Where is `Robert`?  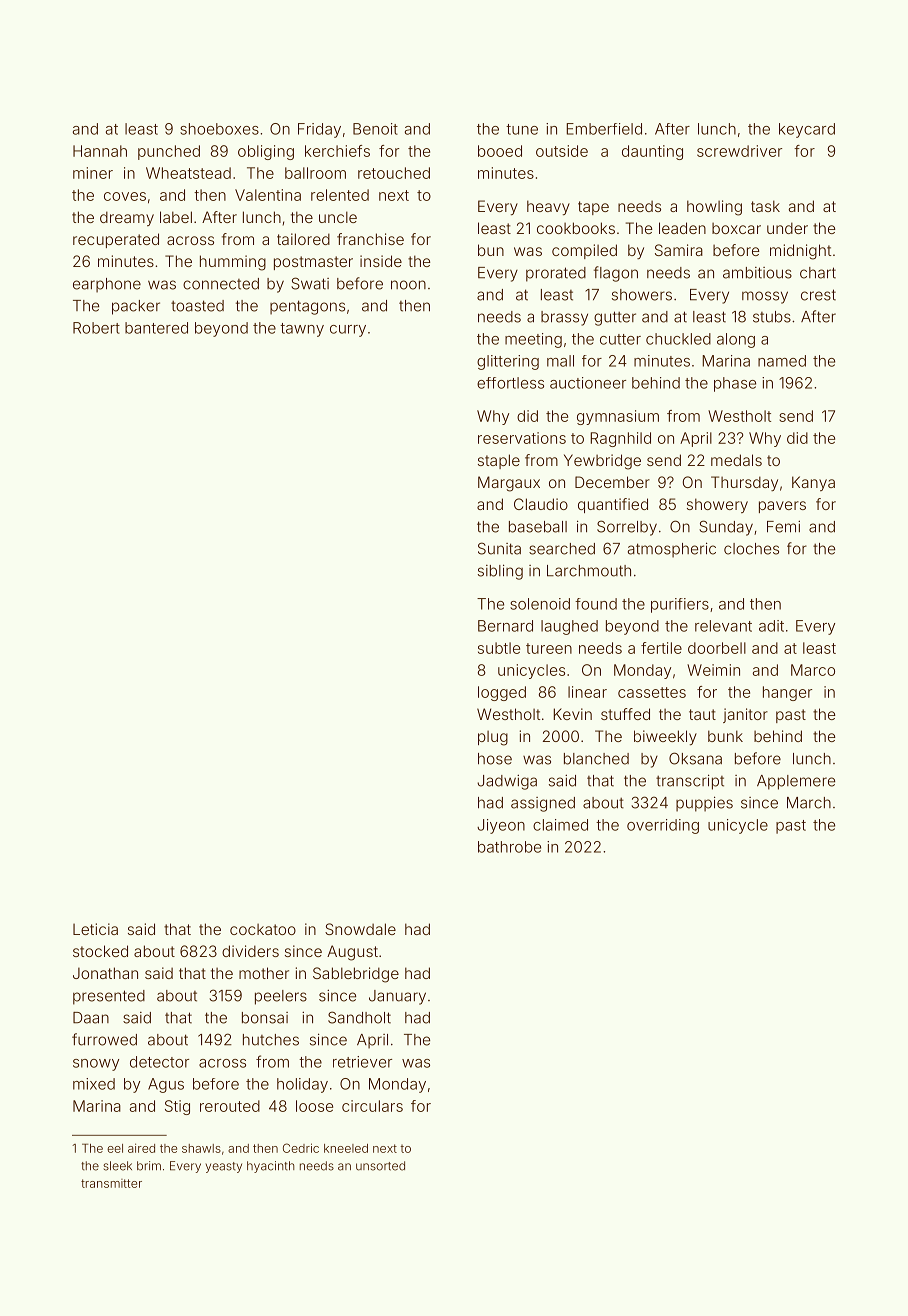
Robert is located at coordinates (96, 328).
